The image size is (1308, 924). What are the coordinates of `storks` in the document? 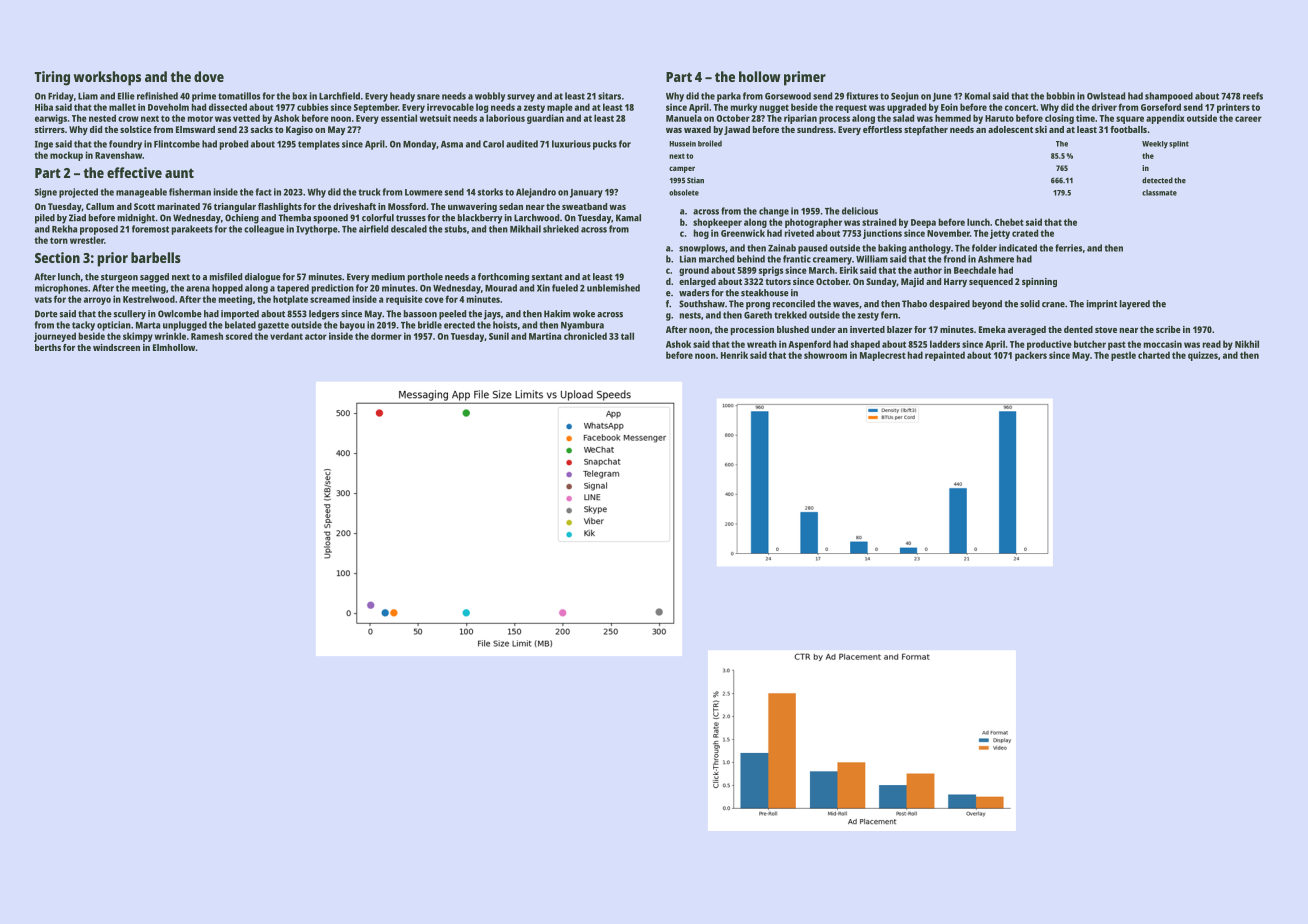 It's located at (490, 192).
